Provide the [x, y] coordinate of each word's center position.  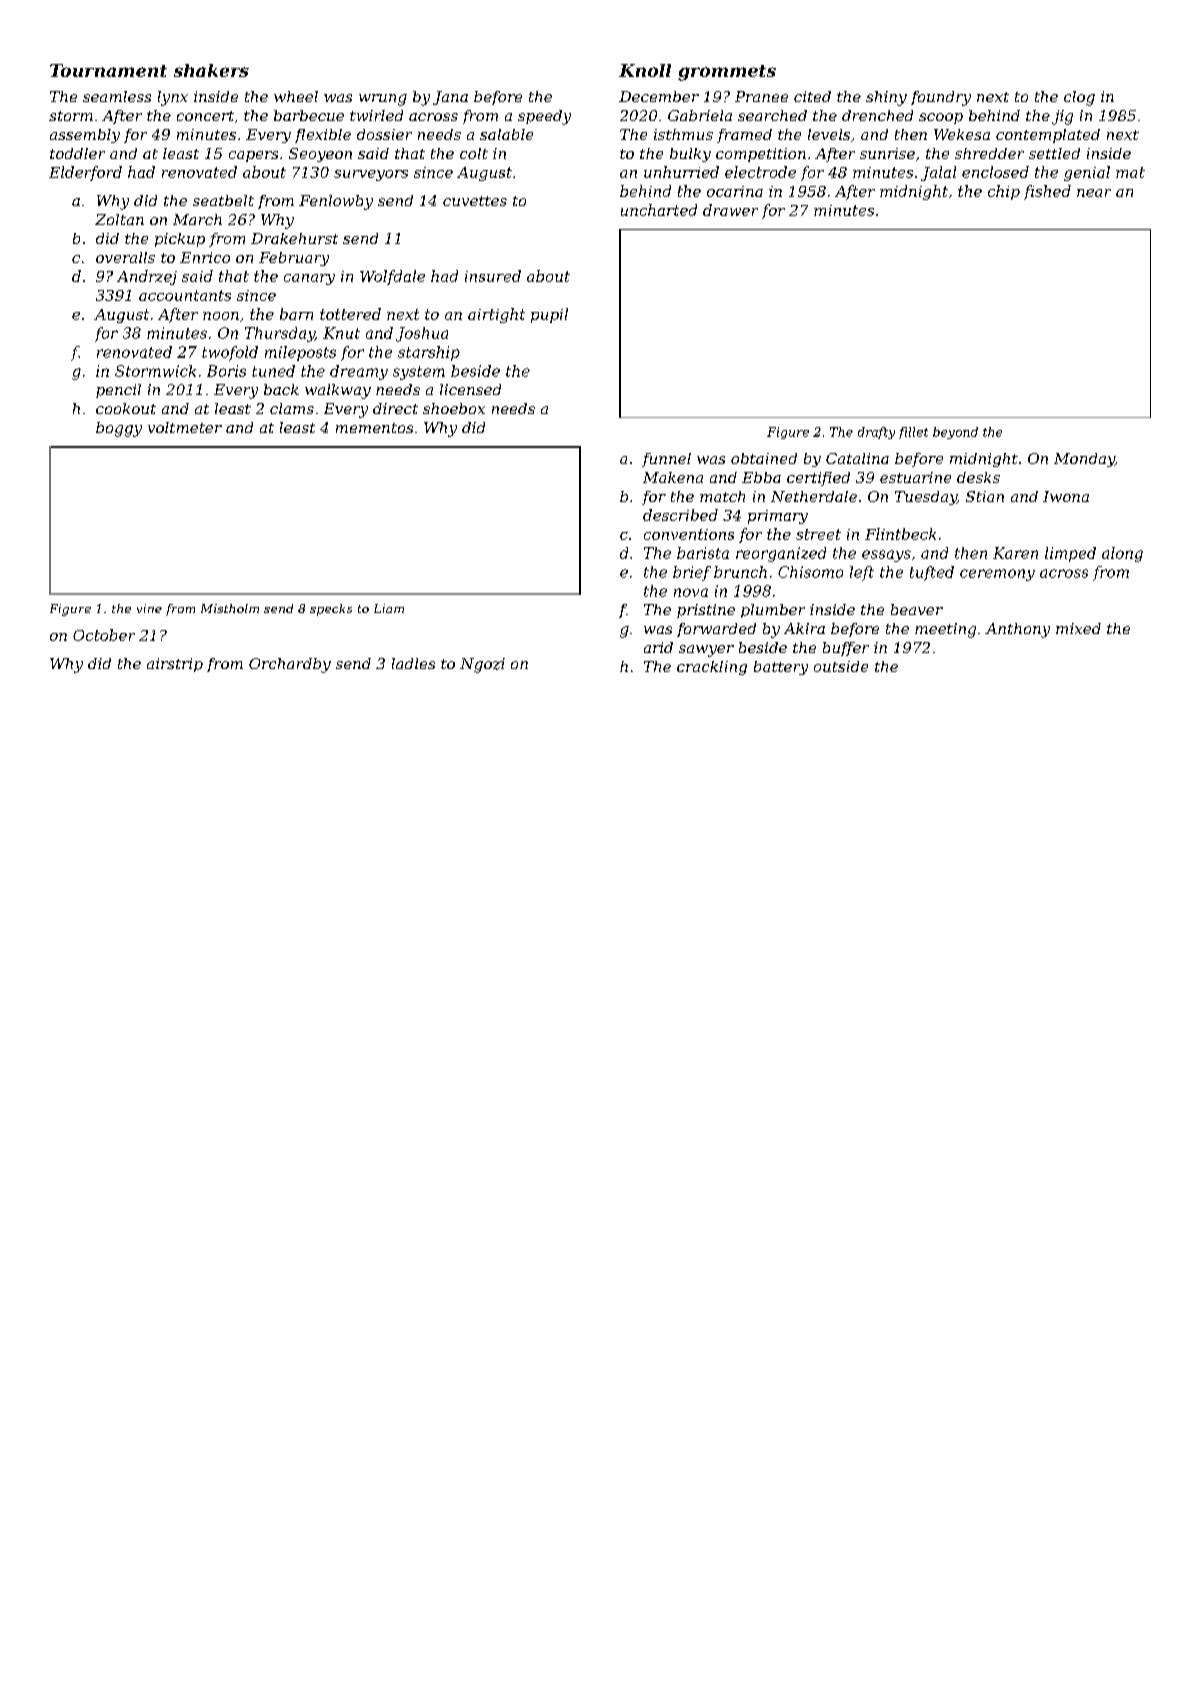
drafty [876, 433]
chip [1004, 192]
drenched [877, 115]
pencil [118, 391]
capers [253, 156]
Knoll [645, 70]
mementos [374, 428]
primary [778, 517]
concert [205, 116]
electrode [760, 172]
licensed [470, 389]
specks [331, 610]
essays [886, 556]
